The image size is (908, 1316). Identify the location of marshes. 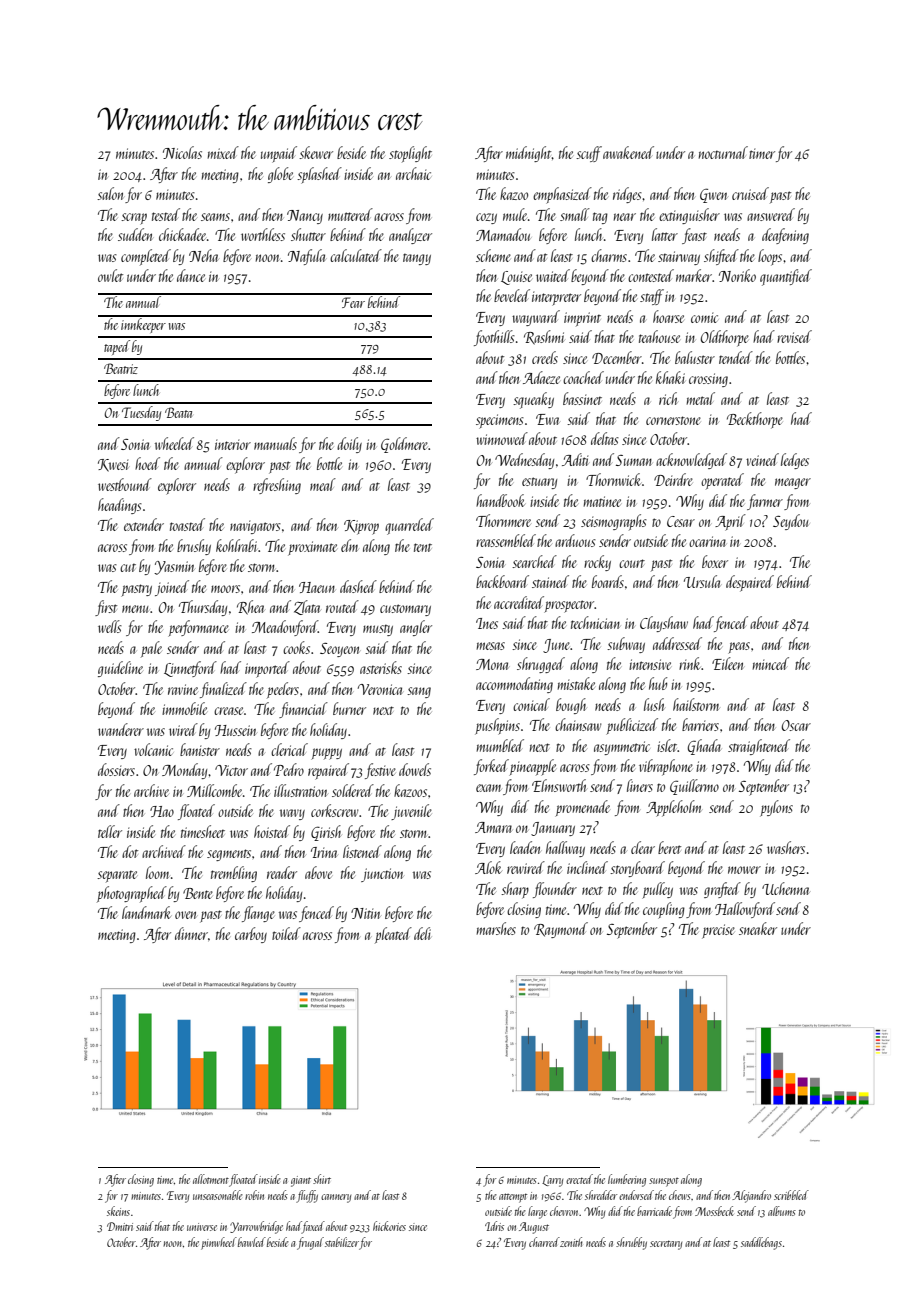
(496, 928).
